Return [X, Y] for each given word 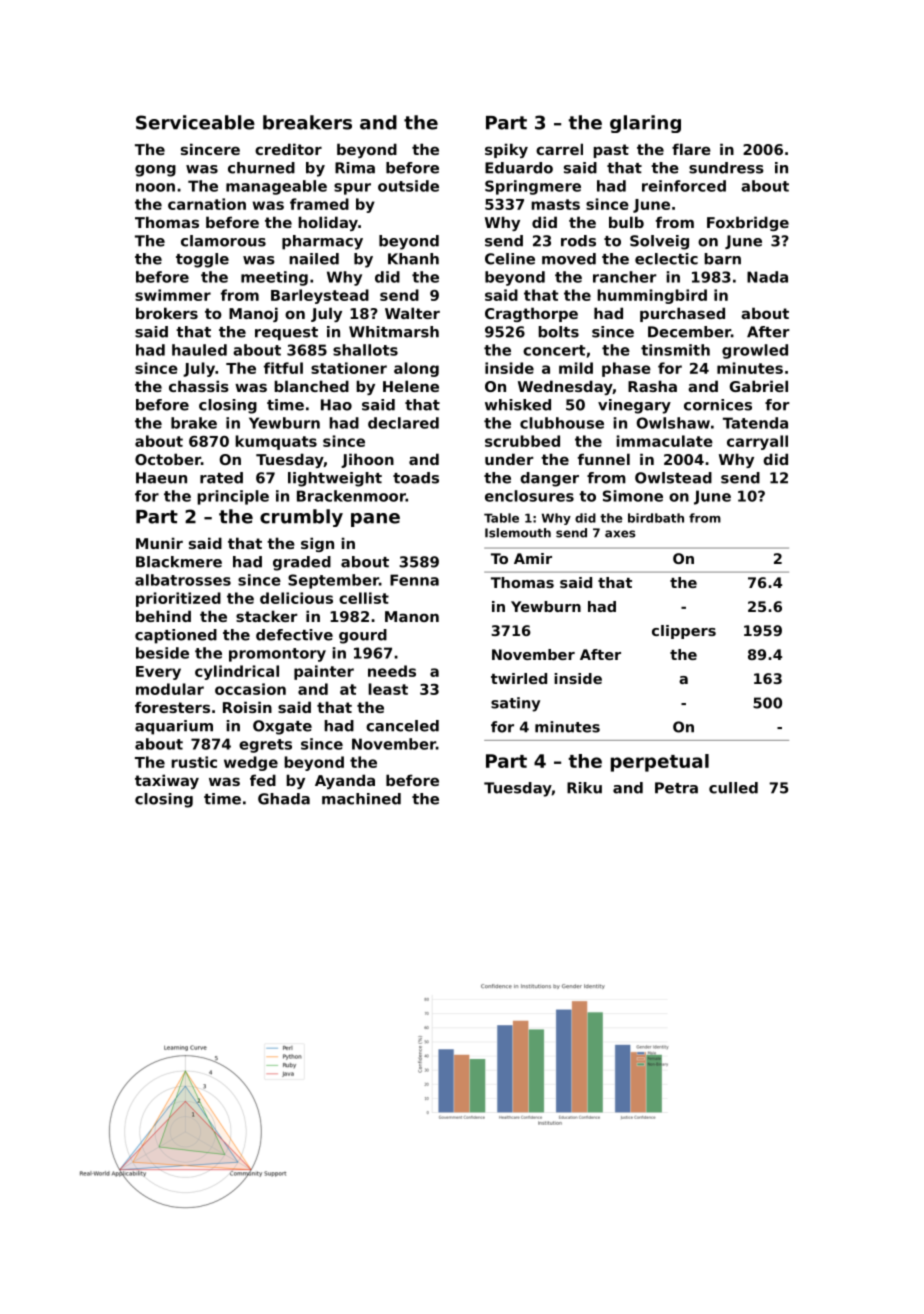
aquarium [174, 727]
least [388, 689]
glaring [645, 124]
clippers [684, 632]
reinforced [684, 186]
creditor [288, 149]
